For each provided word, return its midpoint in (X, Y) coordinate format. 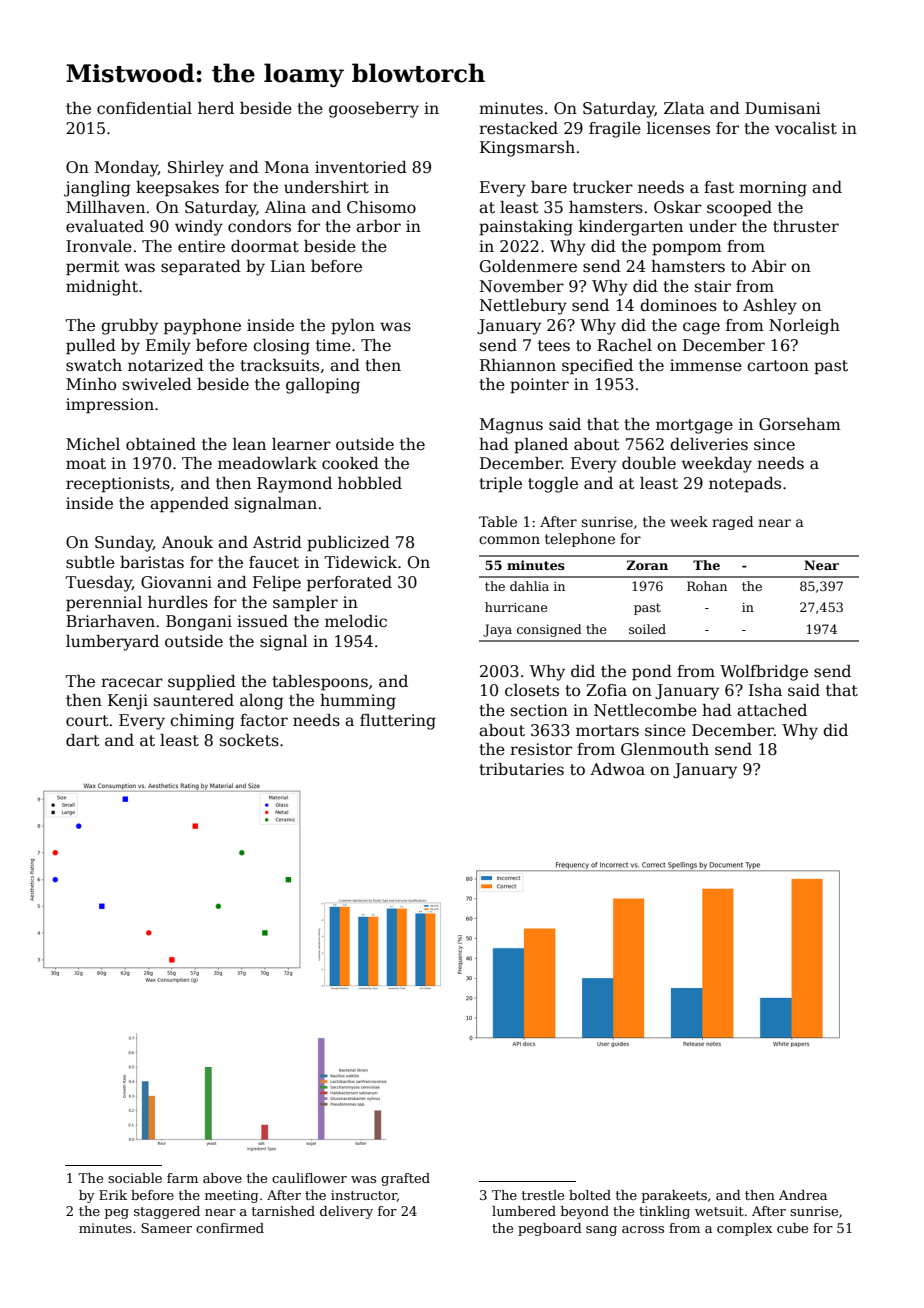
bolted (590, 1195)
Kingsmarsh (527, 149)
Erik (113, 1195)
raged (732, 523)
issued (262, 621)
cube (792, 1228)
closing (281, 347)
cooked (350, 463)
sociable (135, 1178)
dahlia (529, 586)
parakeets (674, 1196)
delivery (346, 1212)
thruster (806, 226)
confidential (144, 108)
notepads (745, 485)
